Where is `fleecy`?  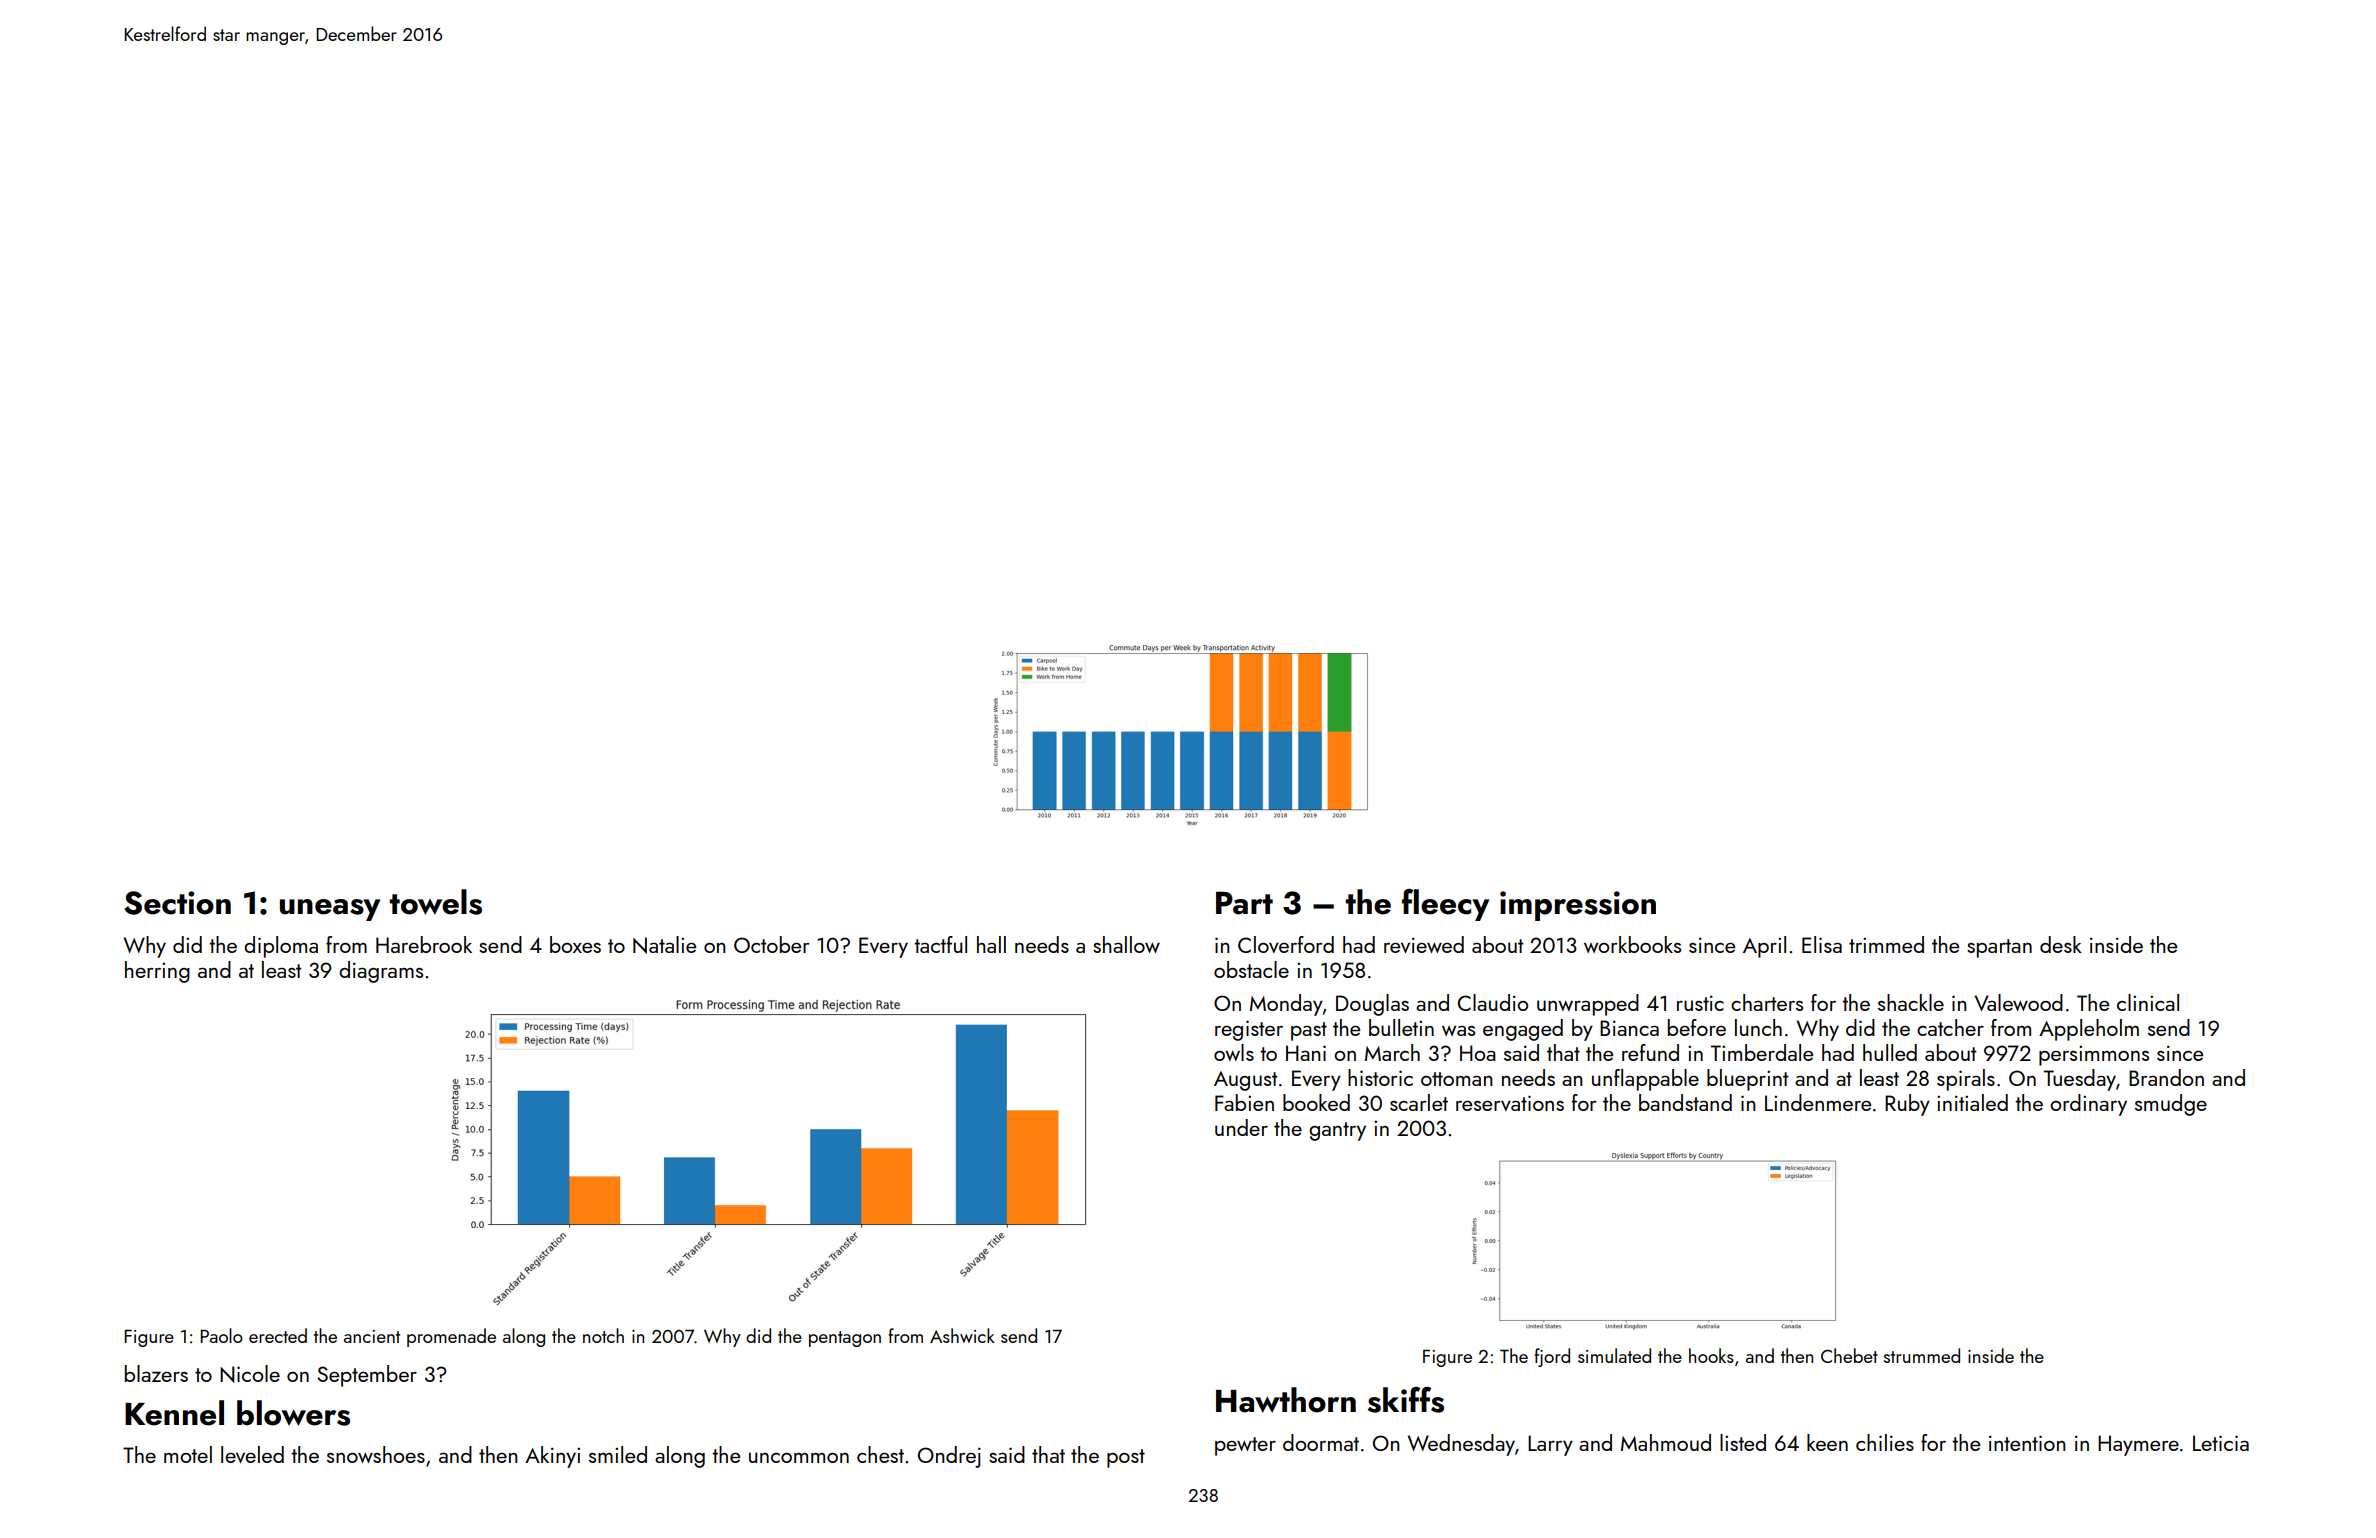 fleecy is located at coordinates (1445, 905).
